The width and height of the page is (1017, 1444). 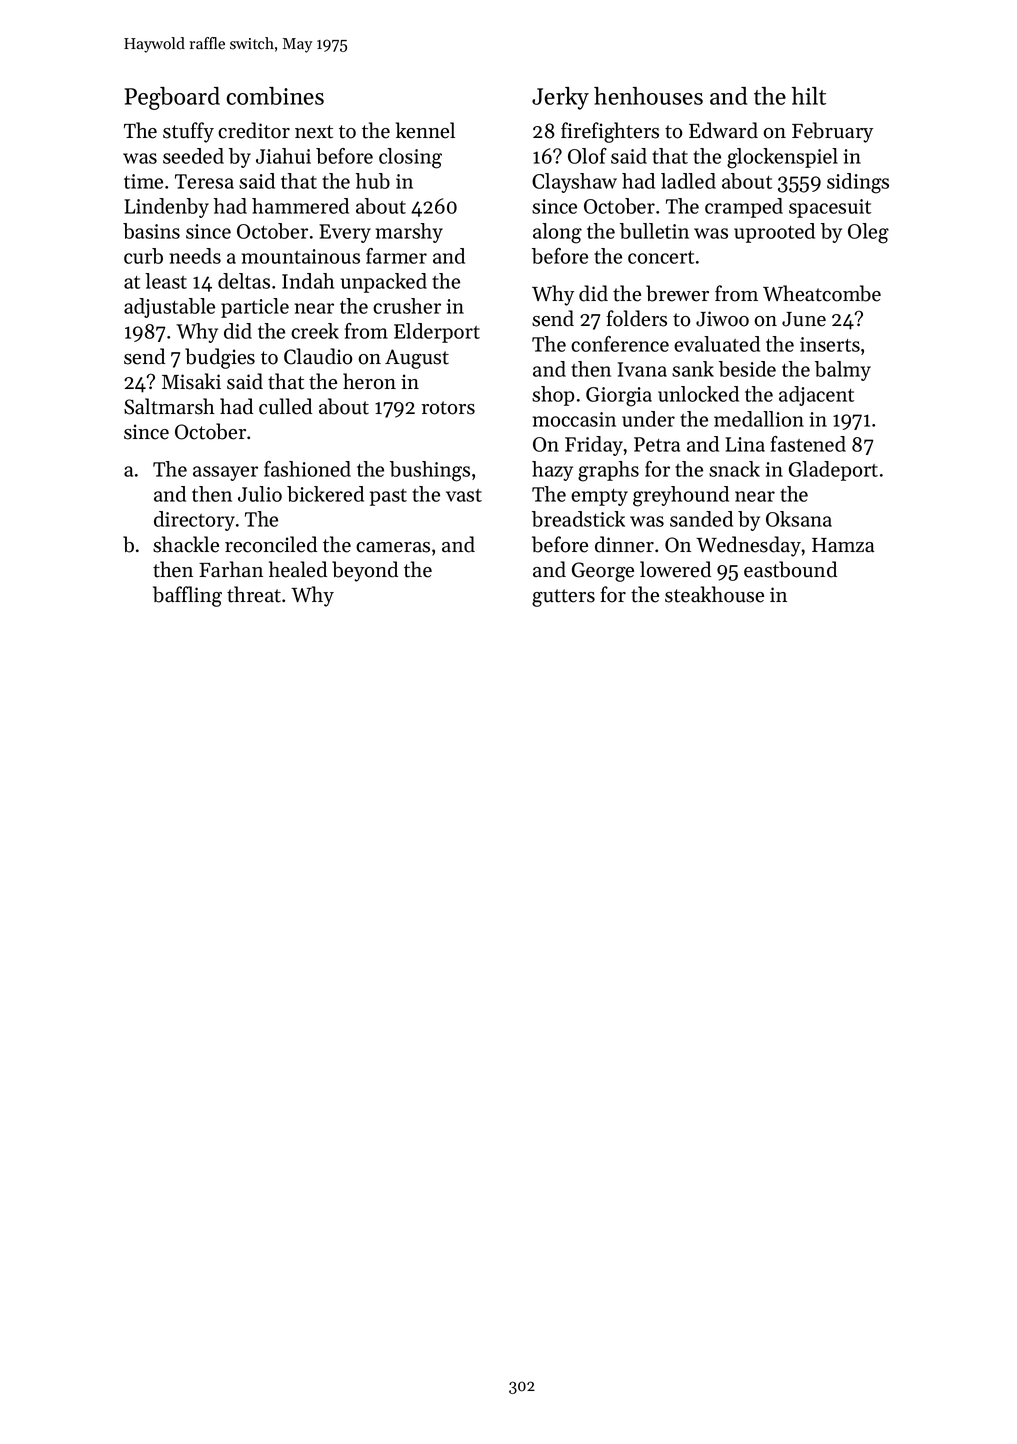 What do you see at coordinates (254, 130) in the page?
I see `creditor` at bounding box center [254, 130].
